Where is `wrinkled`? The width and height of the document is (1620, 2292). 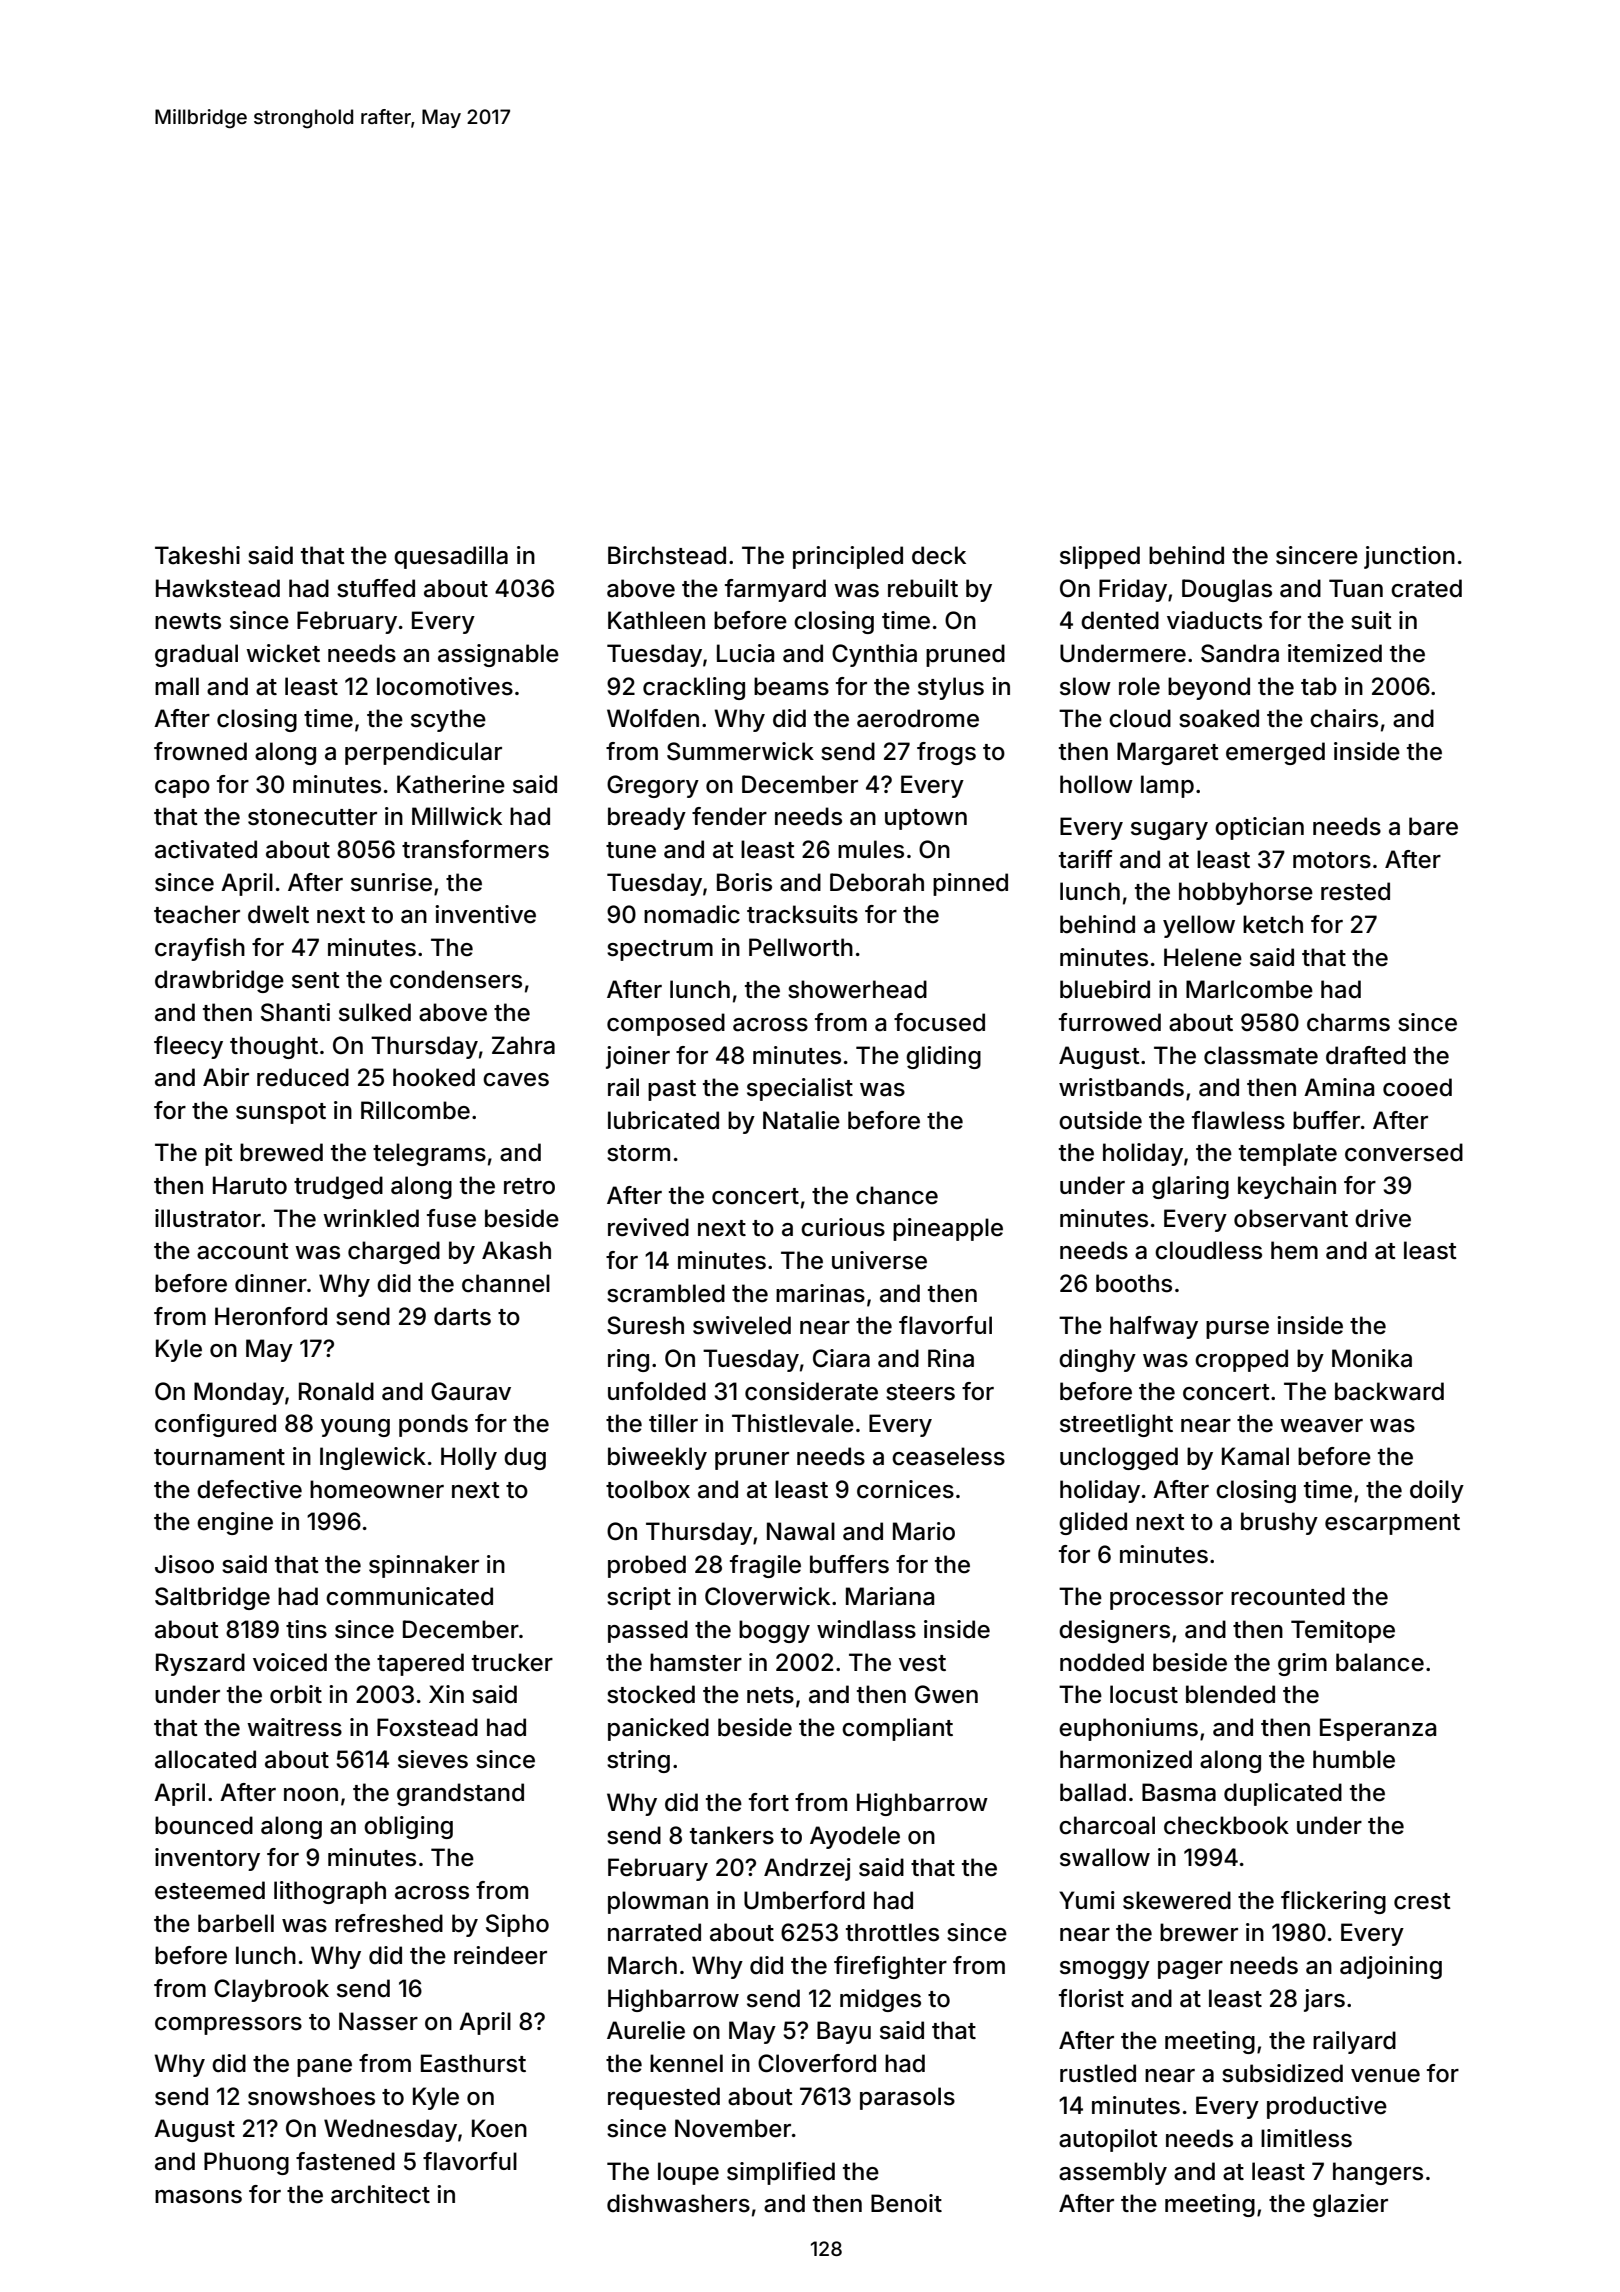
wrinkled is located at coordinates (371, 1218).
